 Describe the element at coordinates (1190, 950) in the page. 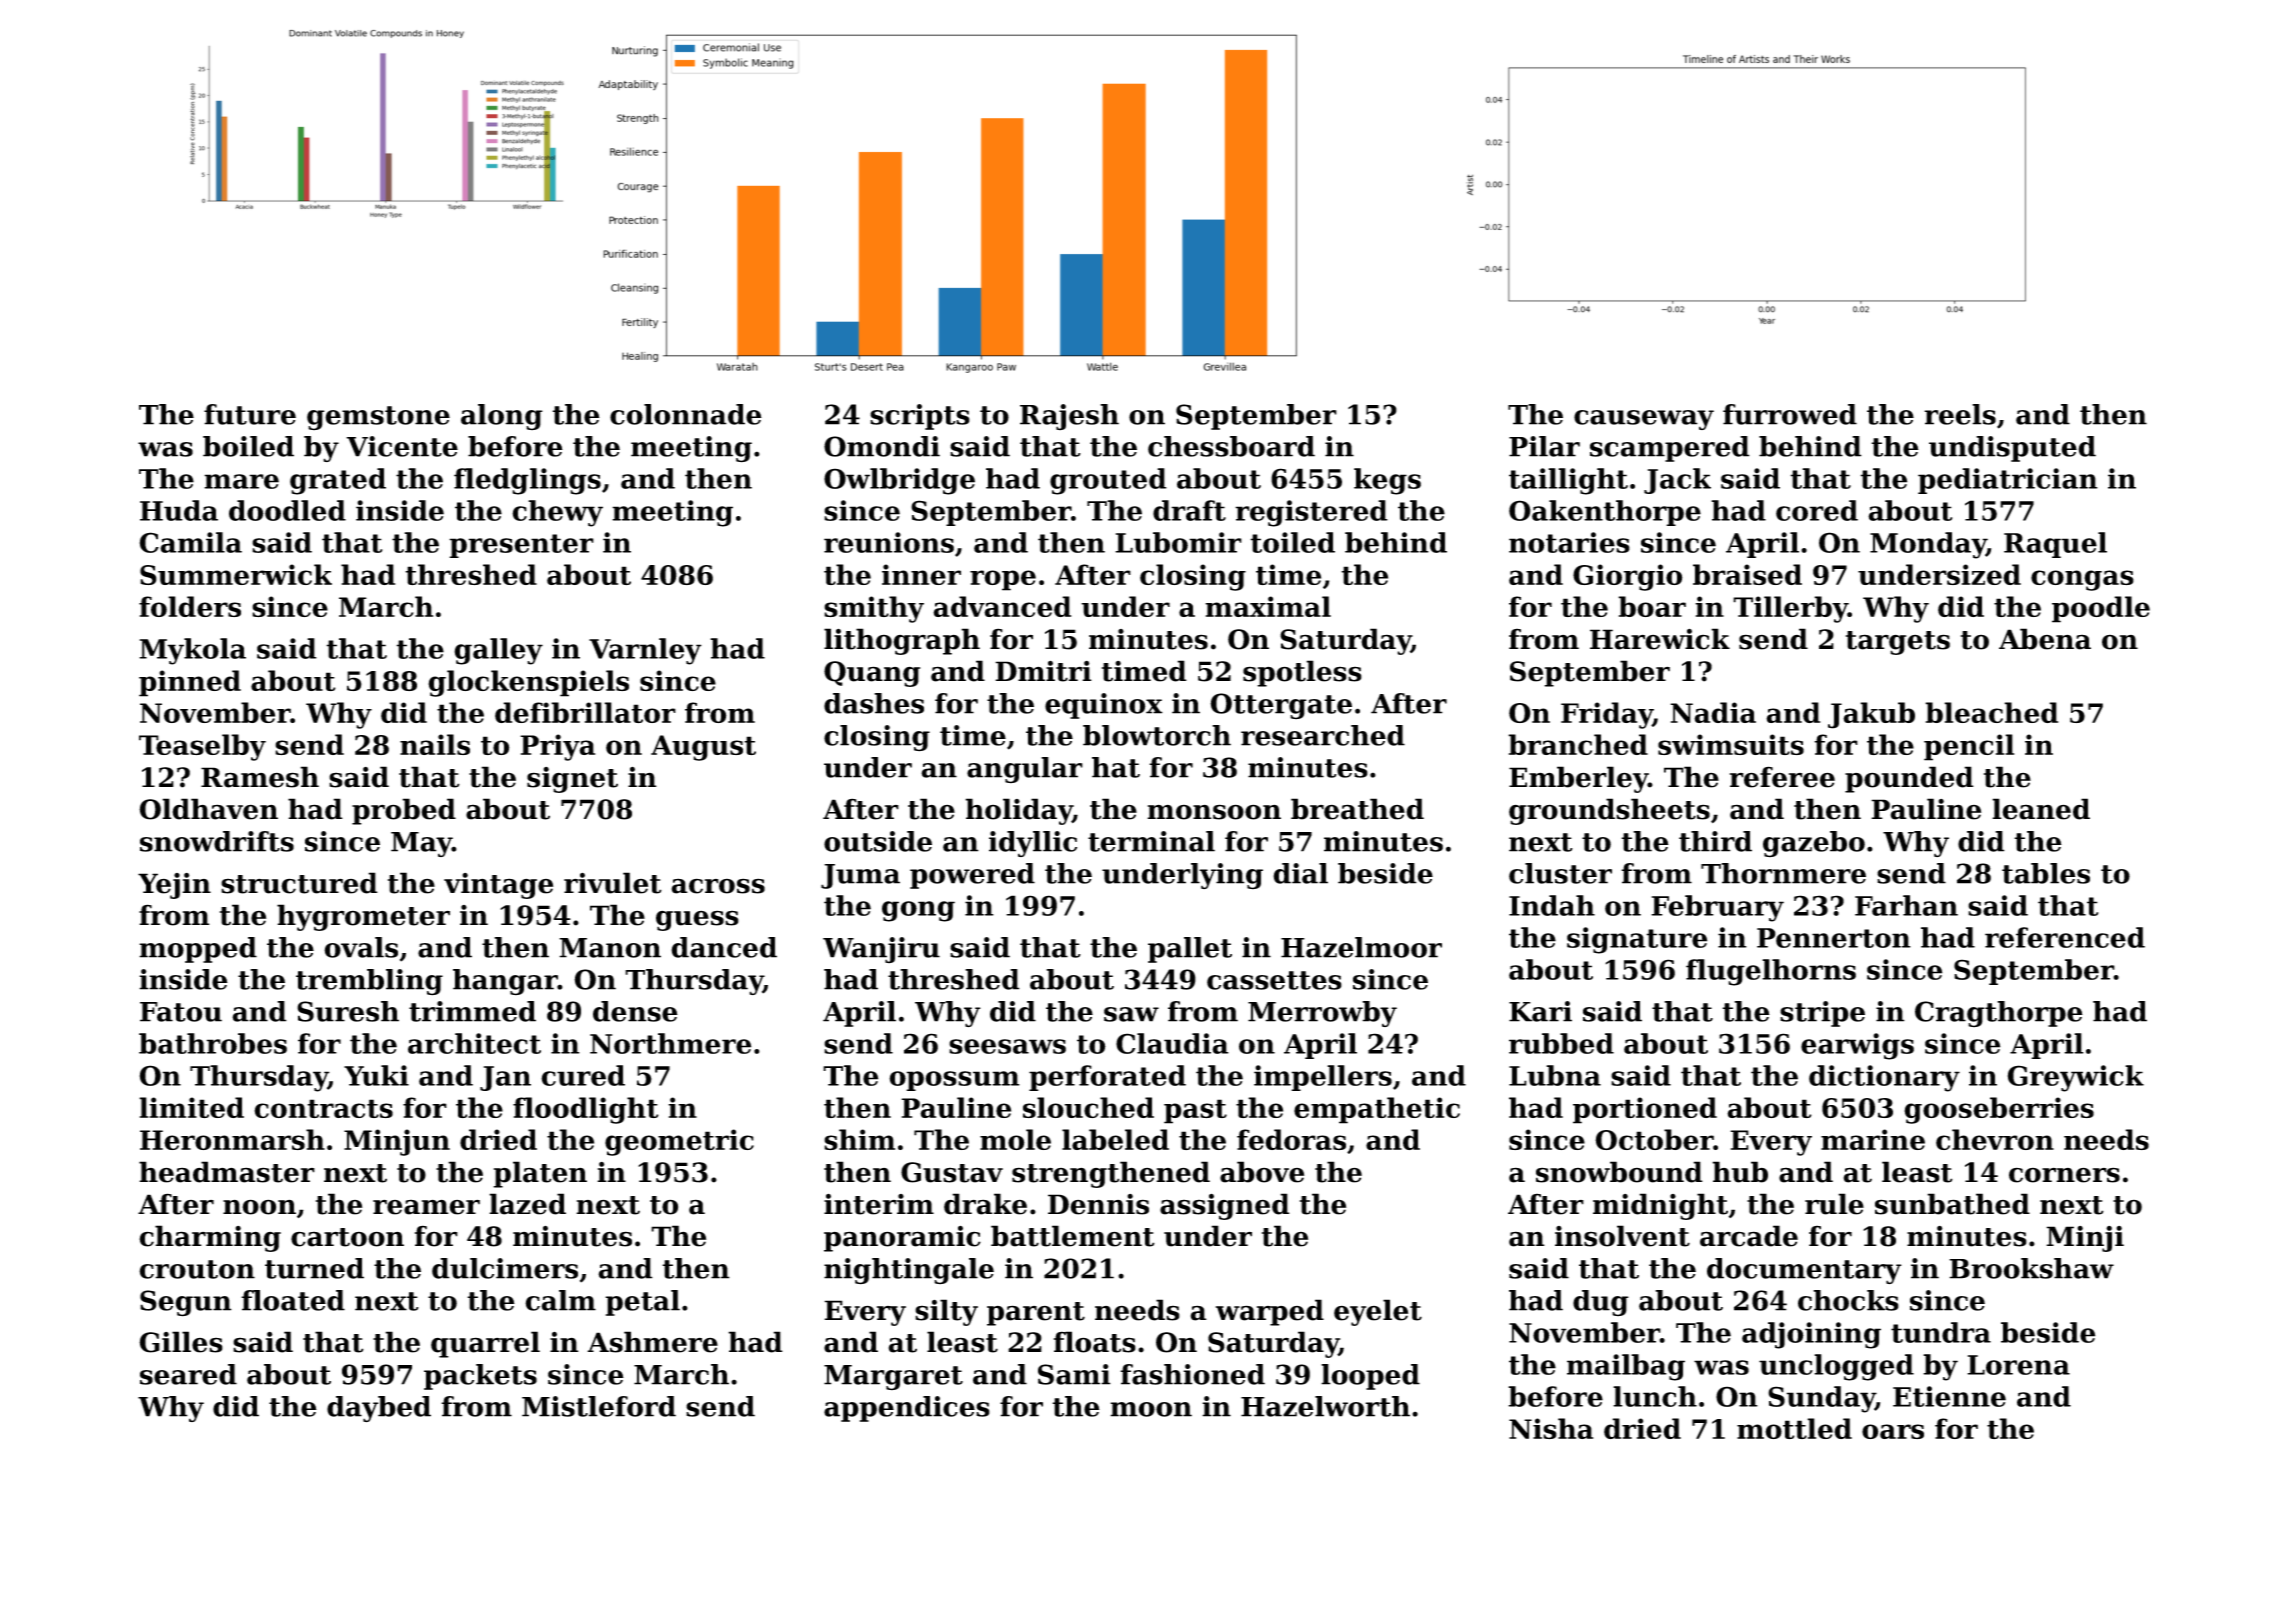

I see `pallet` at that location.
